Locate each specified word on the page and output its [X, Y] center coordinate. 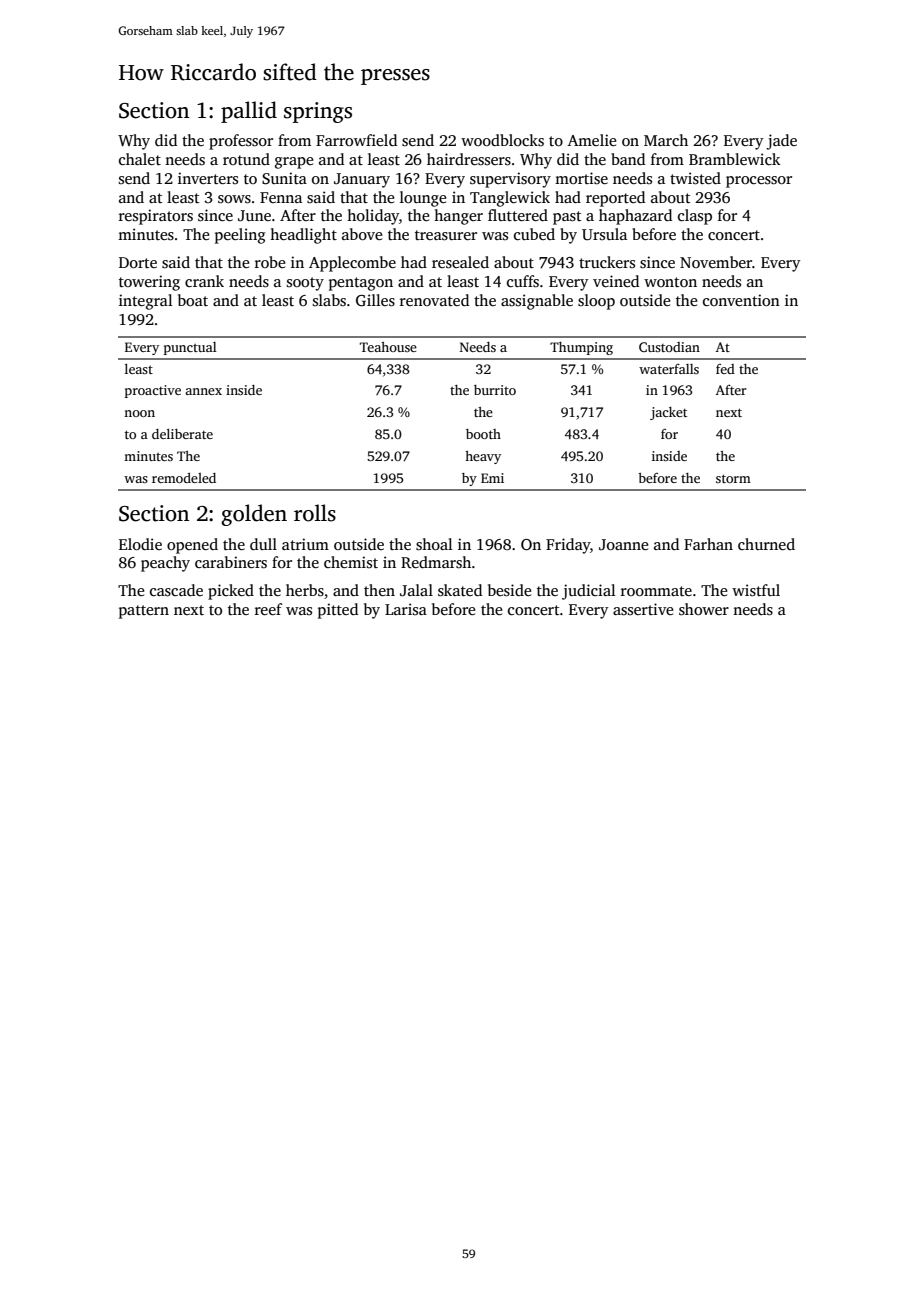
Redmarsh [436, 562]
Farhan [708, 544]
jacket [668, 413]
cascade [176, 590]
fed [725, 369]
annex [203, 391]
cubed [534, 234]
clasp [695, 217]
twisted [695, 178]
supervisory [510, 180]
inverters [208, 178]
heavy [483, 457]
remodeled [184, 478]
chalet [140, 159]
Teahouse [388, 347]
